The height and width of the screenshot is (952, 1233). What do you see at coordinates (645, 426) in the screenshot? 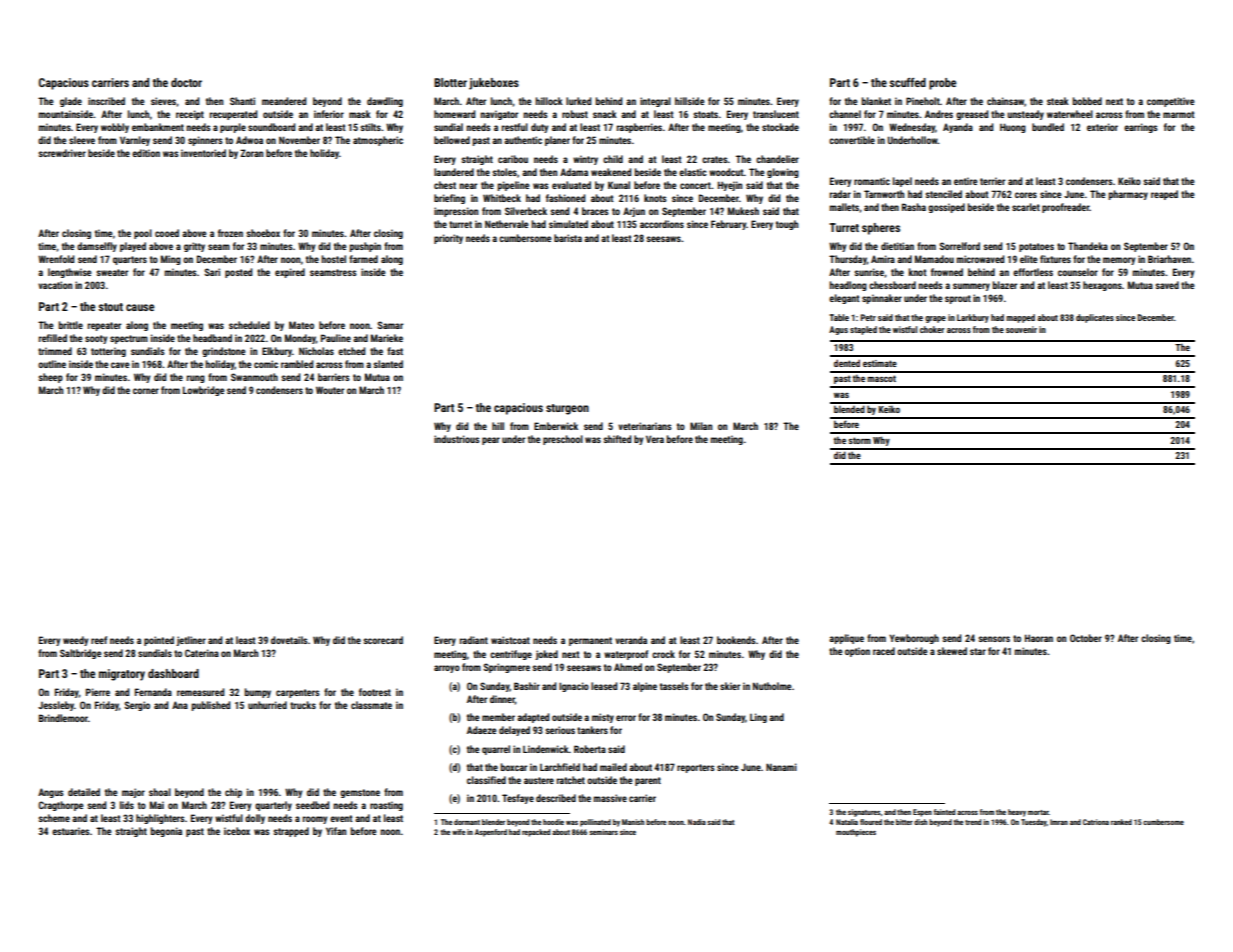
I see `veterinarians` at bounding box center [645, 426].
